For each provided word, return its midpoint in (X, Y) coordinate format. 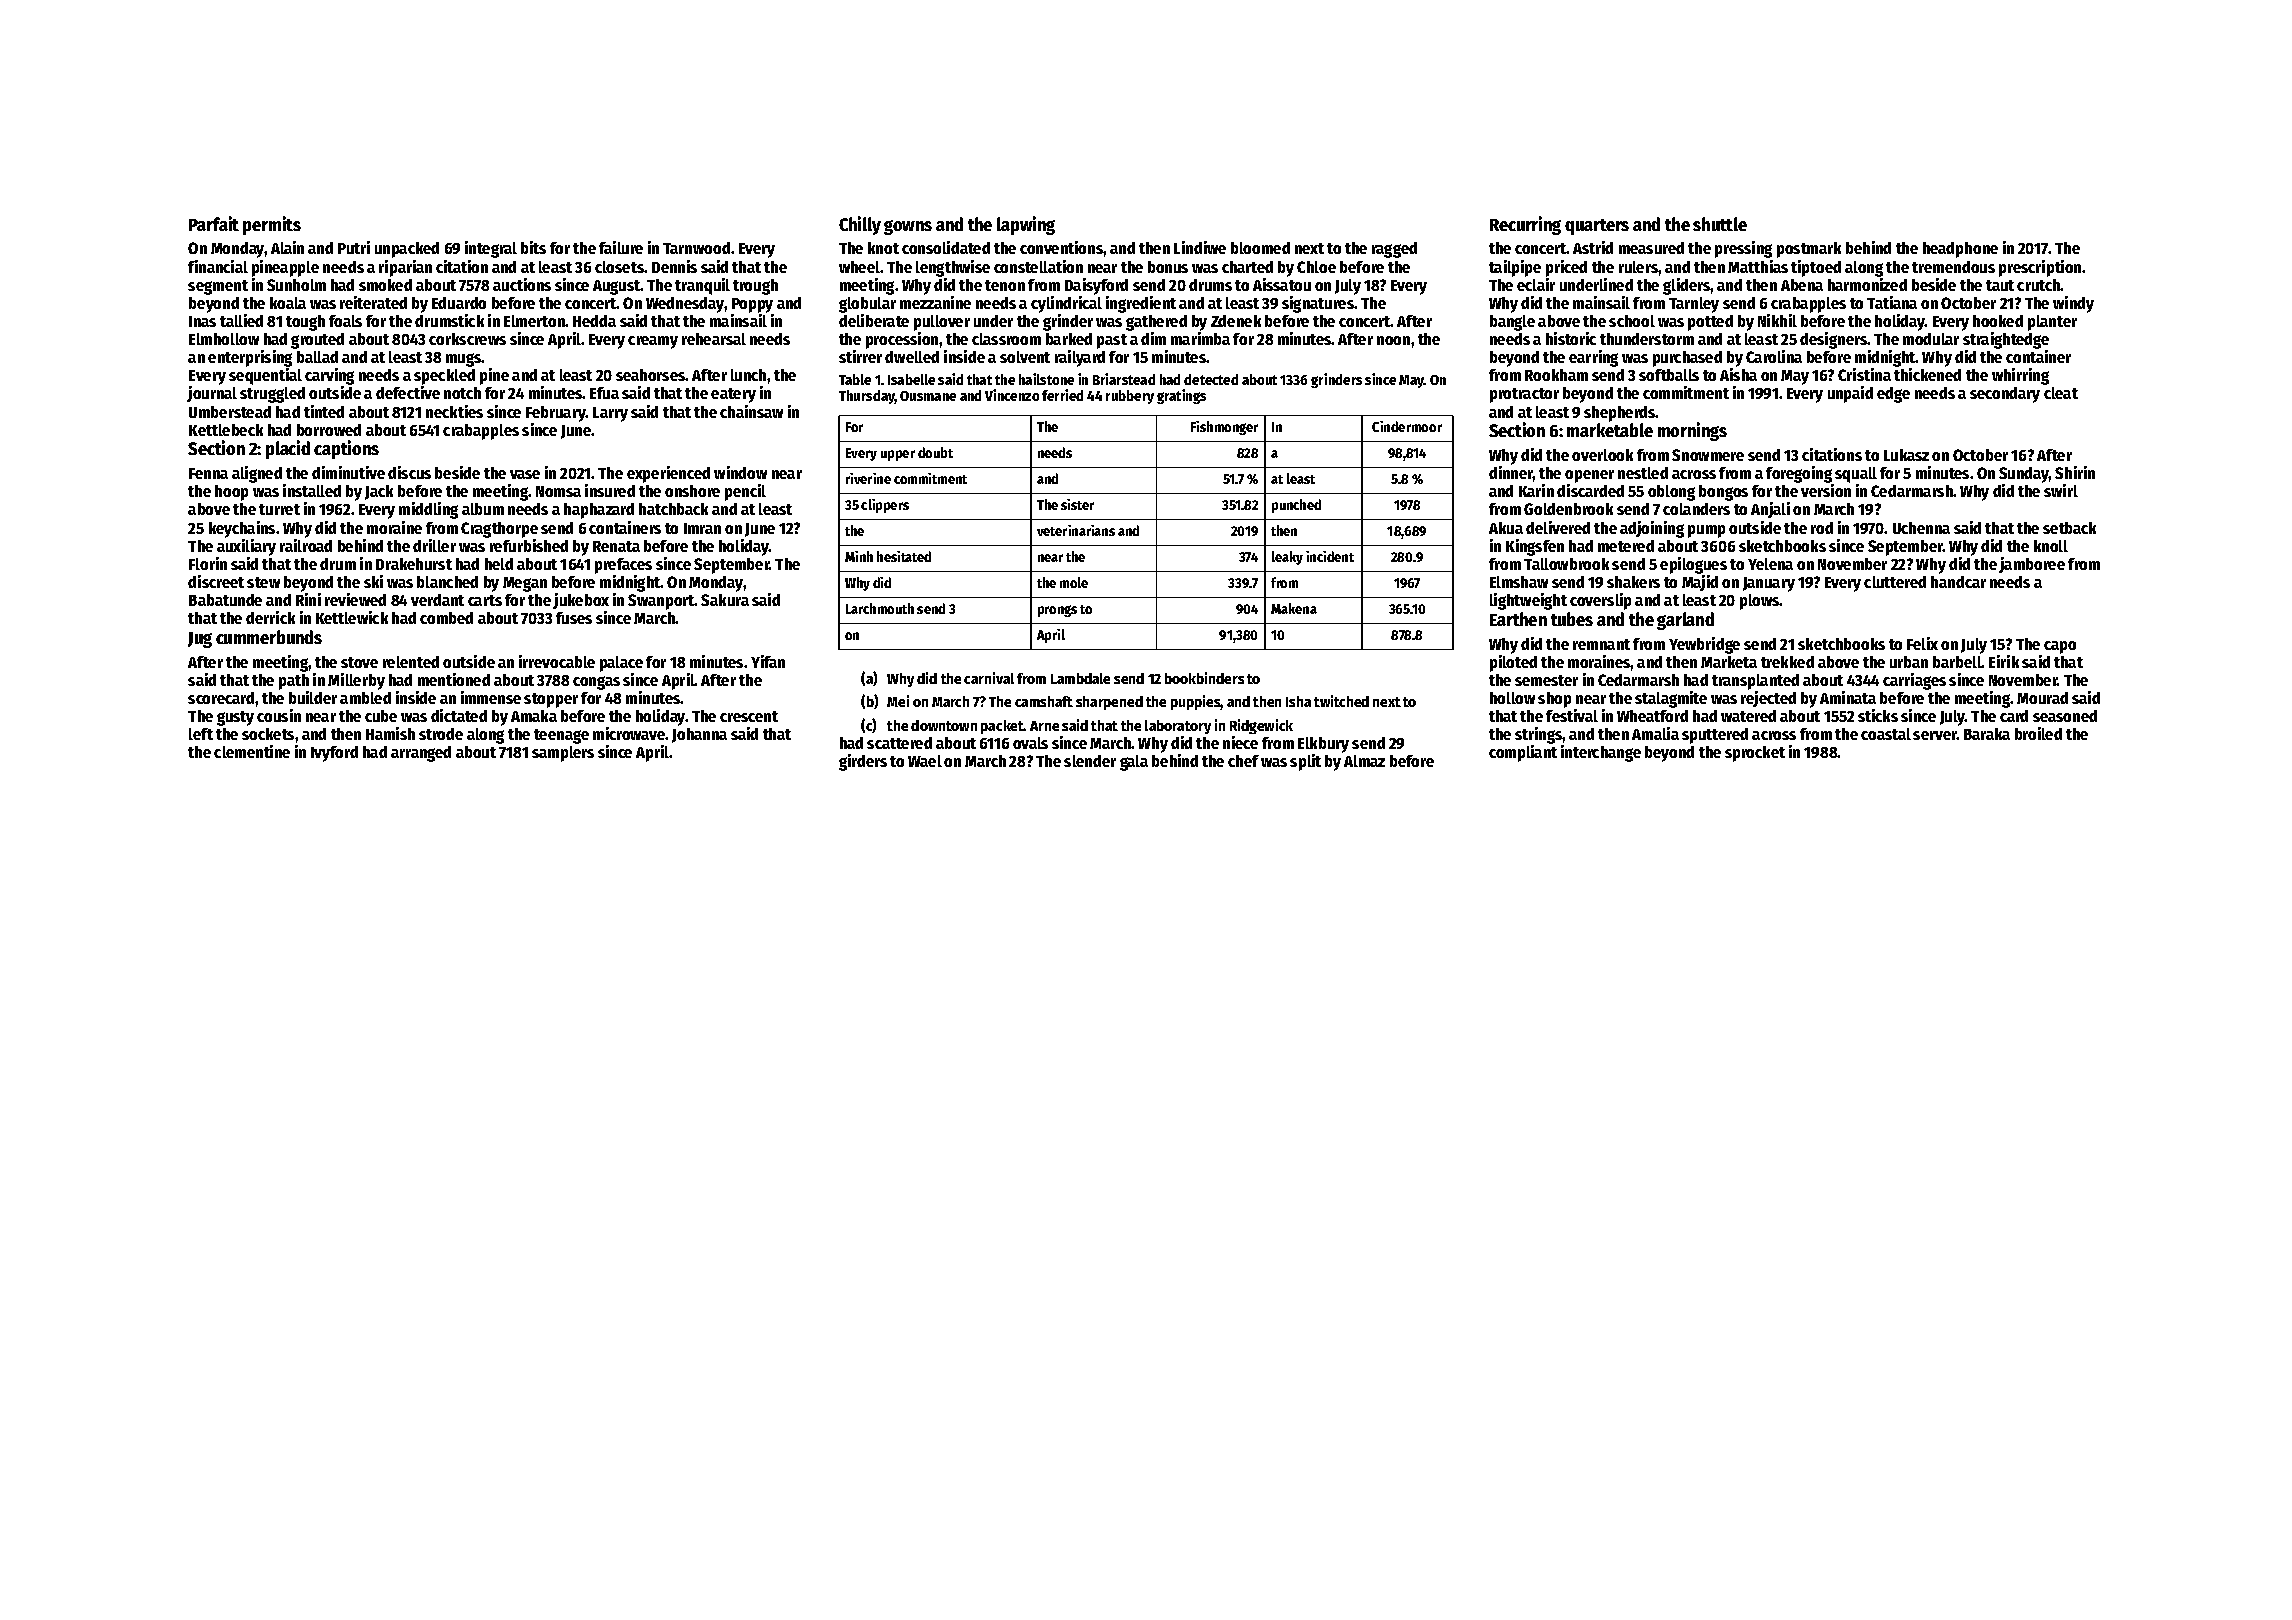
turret (279, 509)
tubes (1572, 619)
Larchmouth (880, 608)
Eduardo (459, 303)
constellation (1038, 266)
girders (863, 762)
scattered (899, 743)
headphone (1960, 250)
